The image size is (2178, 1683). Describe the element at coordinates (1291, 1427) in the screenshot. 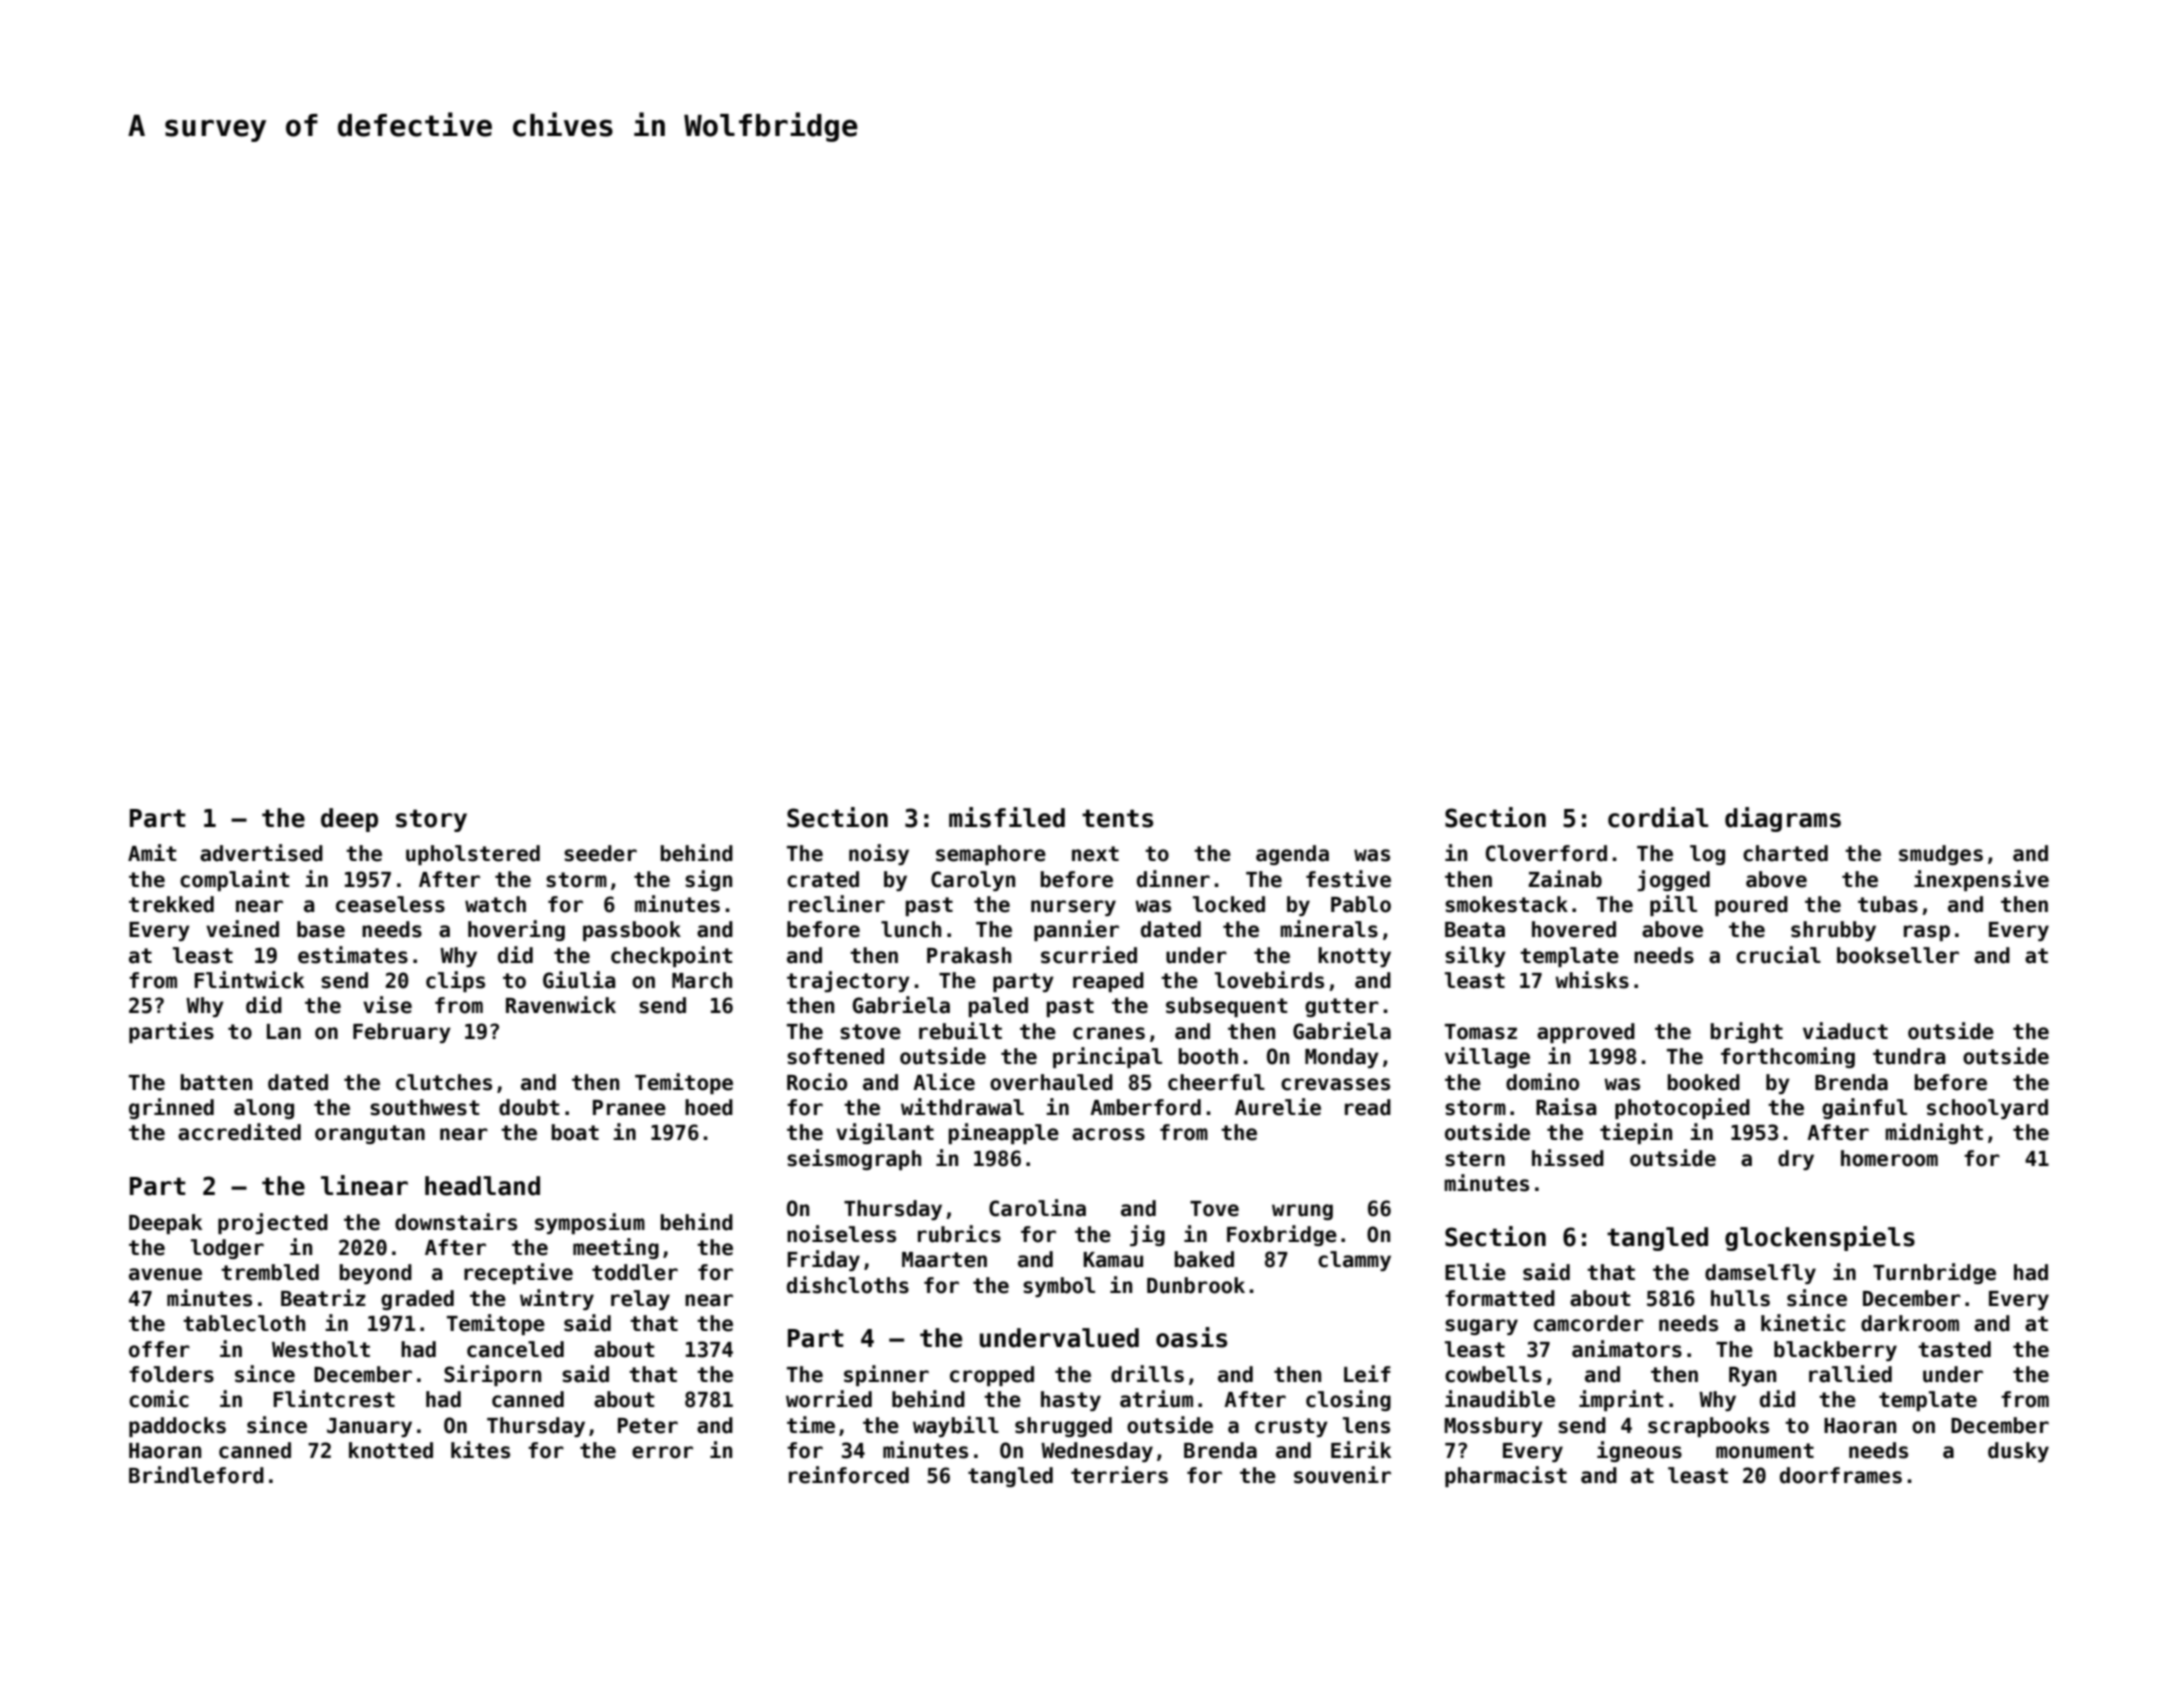

I see `crusty` at that location.
